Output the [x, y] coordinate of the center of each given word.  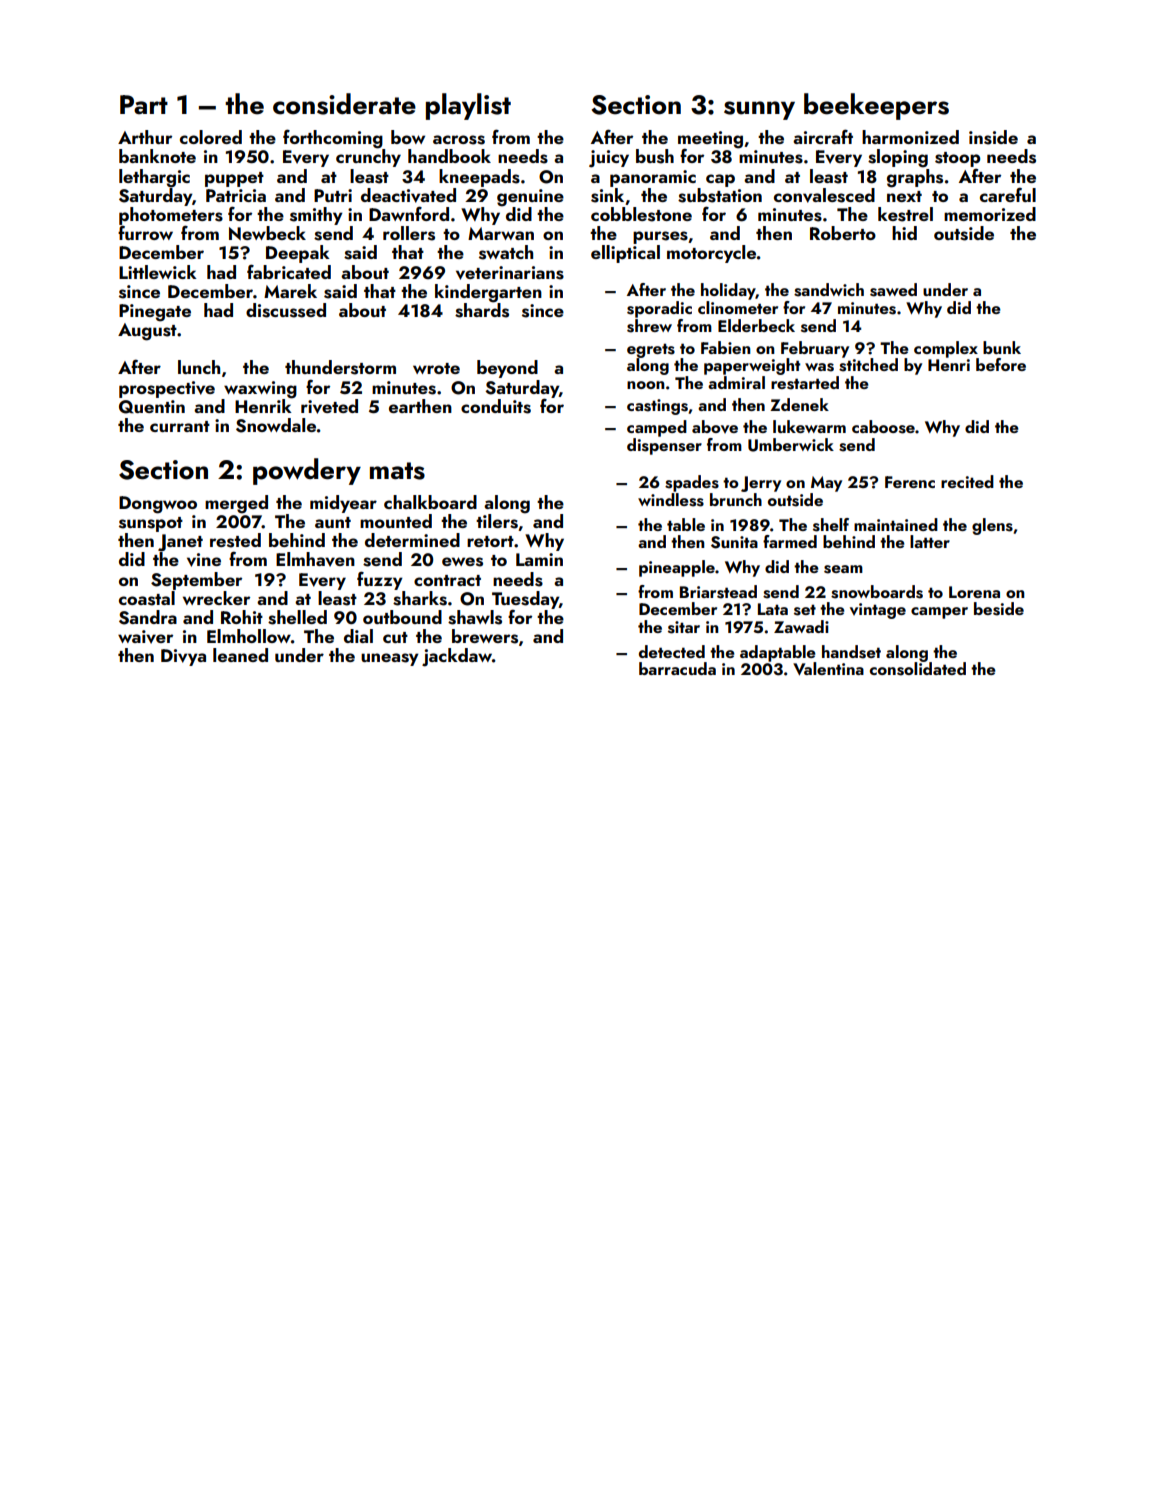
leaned [240, 655]
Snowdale [276, 425]
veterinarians [510, 273]
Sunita [734, 542]
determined [412, 540]
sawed [893, 290]
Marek [290, 291]
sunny [759, 110]
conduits [496, 406]
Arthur [145, 137]
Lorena [974, 592]
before [1001, 364]
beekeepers [876, 106]
